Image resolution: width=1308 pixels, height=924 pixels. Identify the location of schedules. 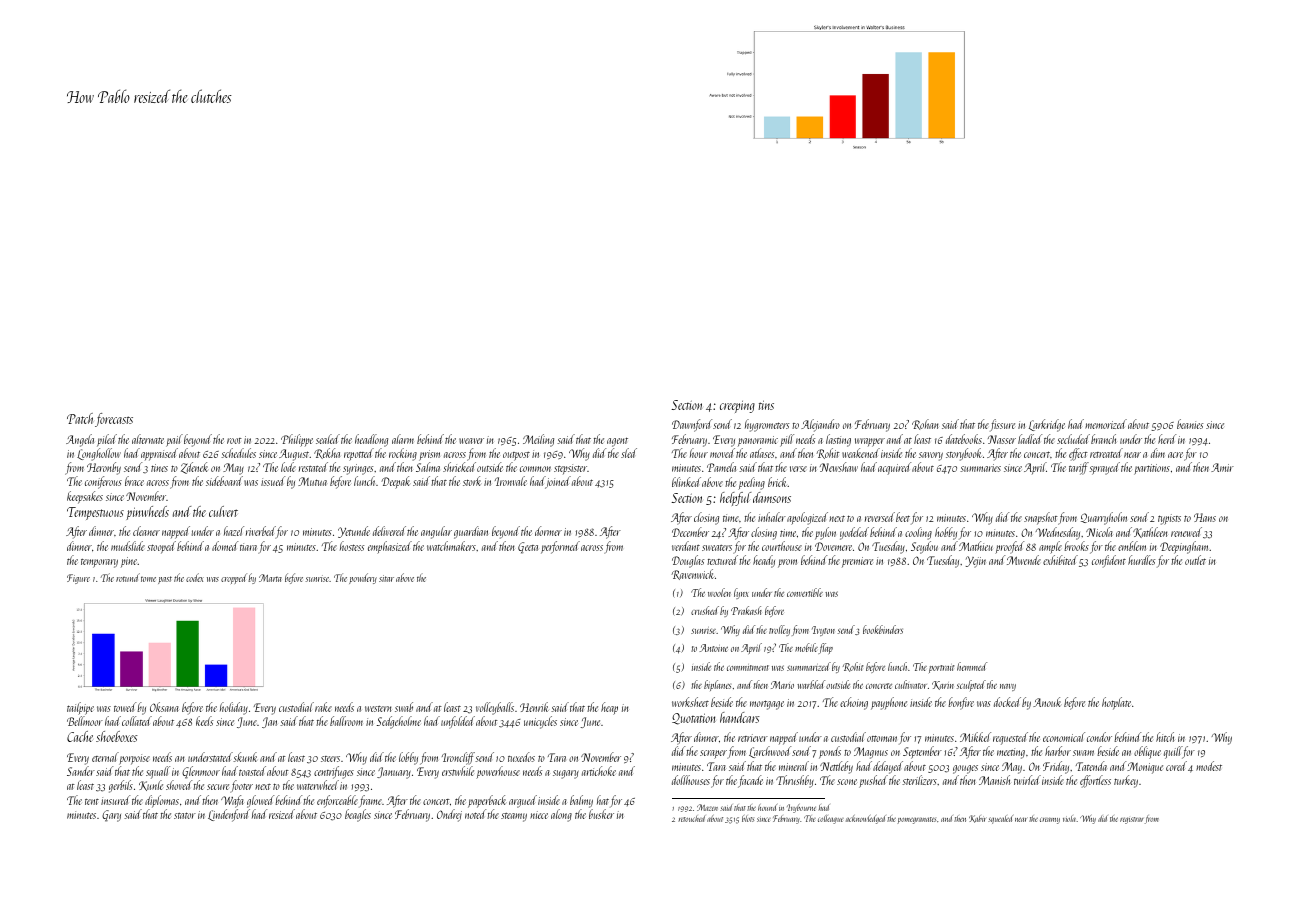
(238, 453).
